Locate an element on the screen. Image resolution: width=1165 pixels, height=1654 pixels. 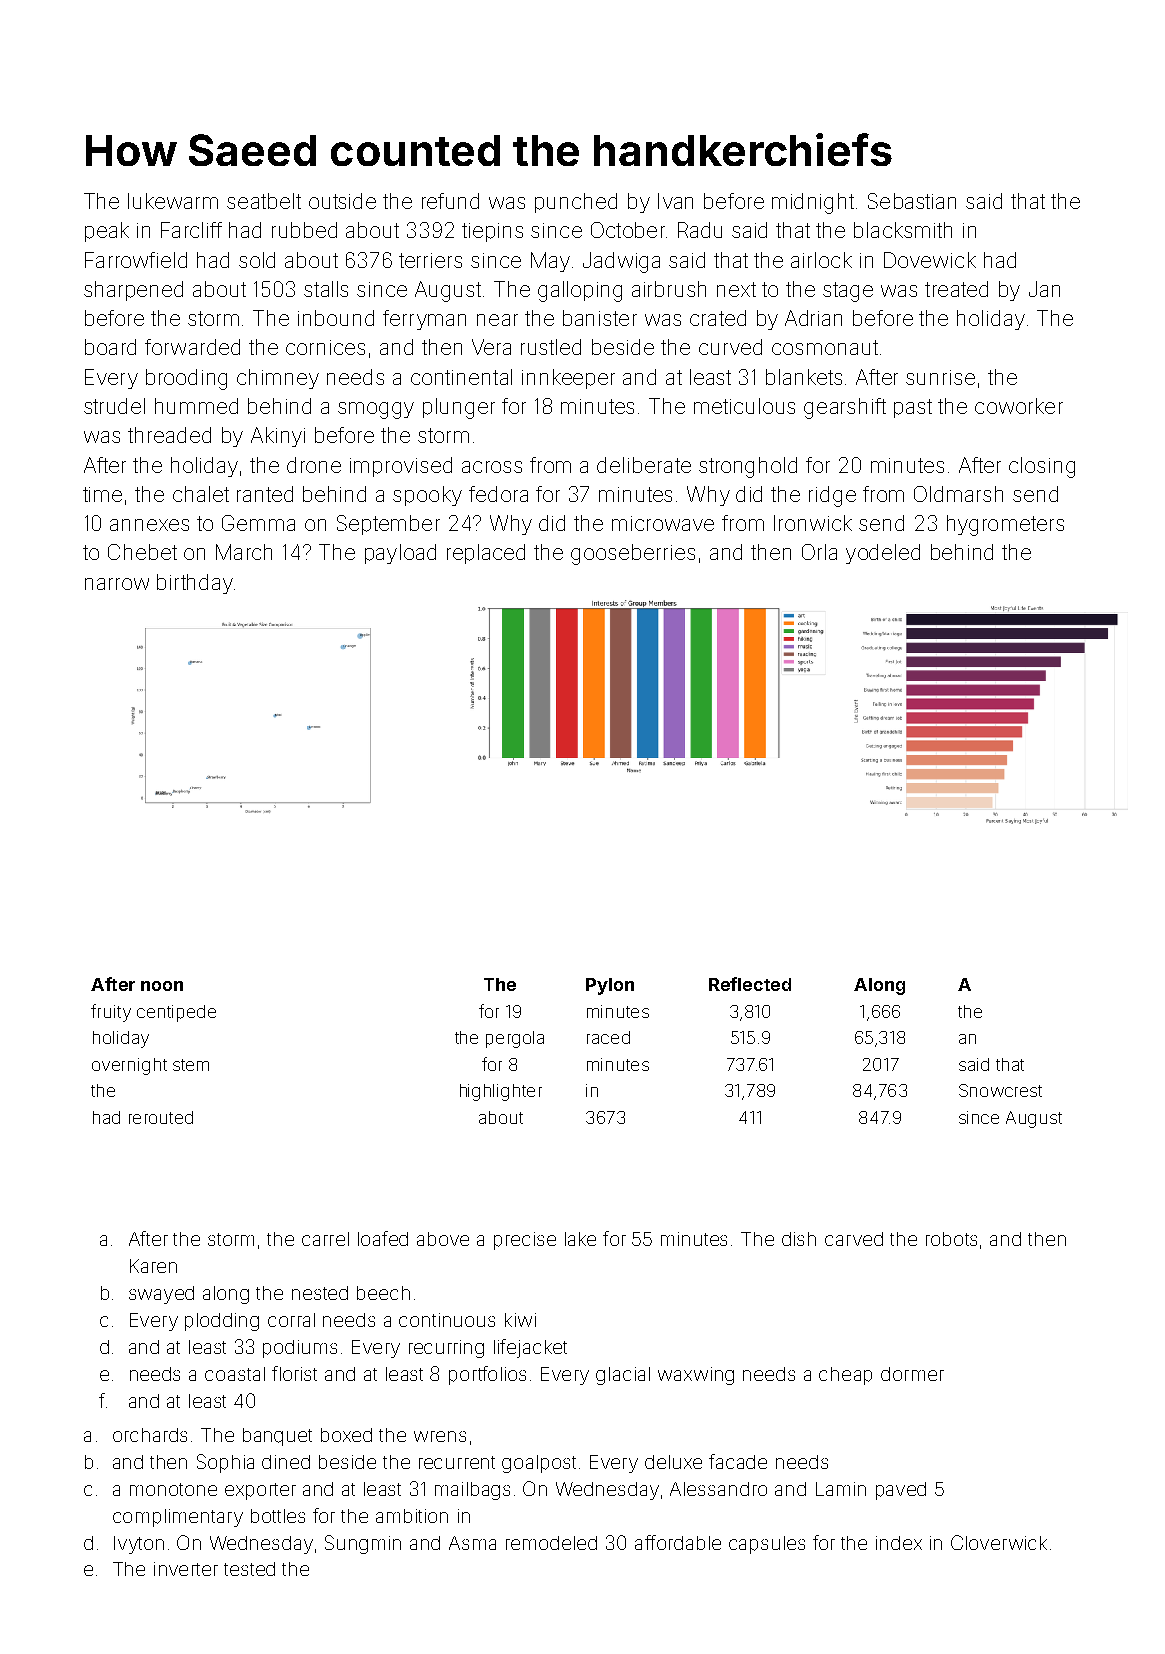
noon is located at coordinates (162, 986).
